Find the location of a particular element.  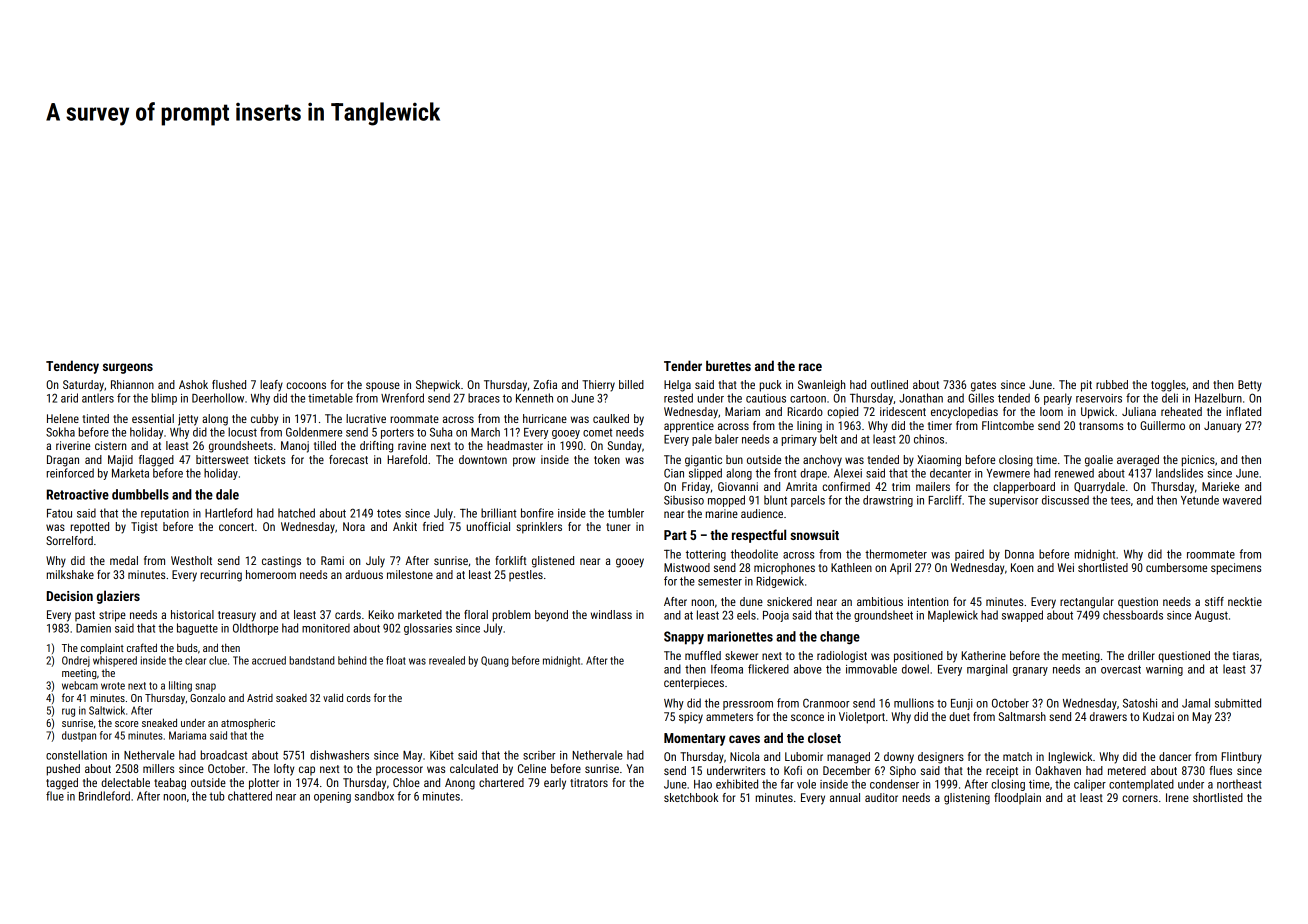

picnics is located at coordinates (1198, 461).
